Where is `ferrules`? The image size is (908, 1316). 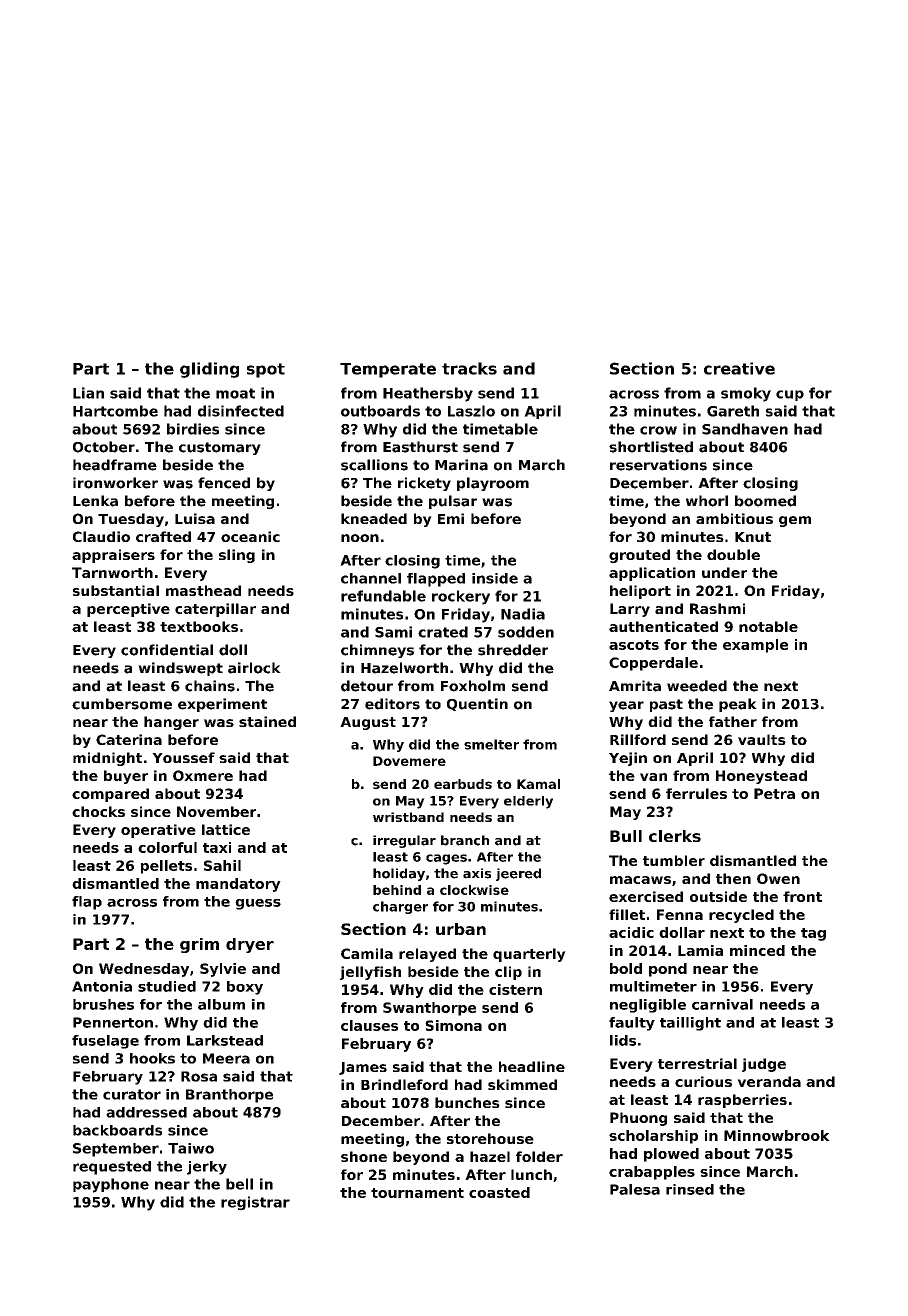
ferrules is located at coordinates (696, 793).
